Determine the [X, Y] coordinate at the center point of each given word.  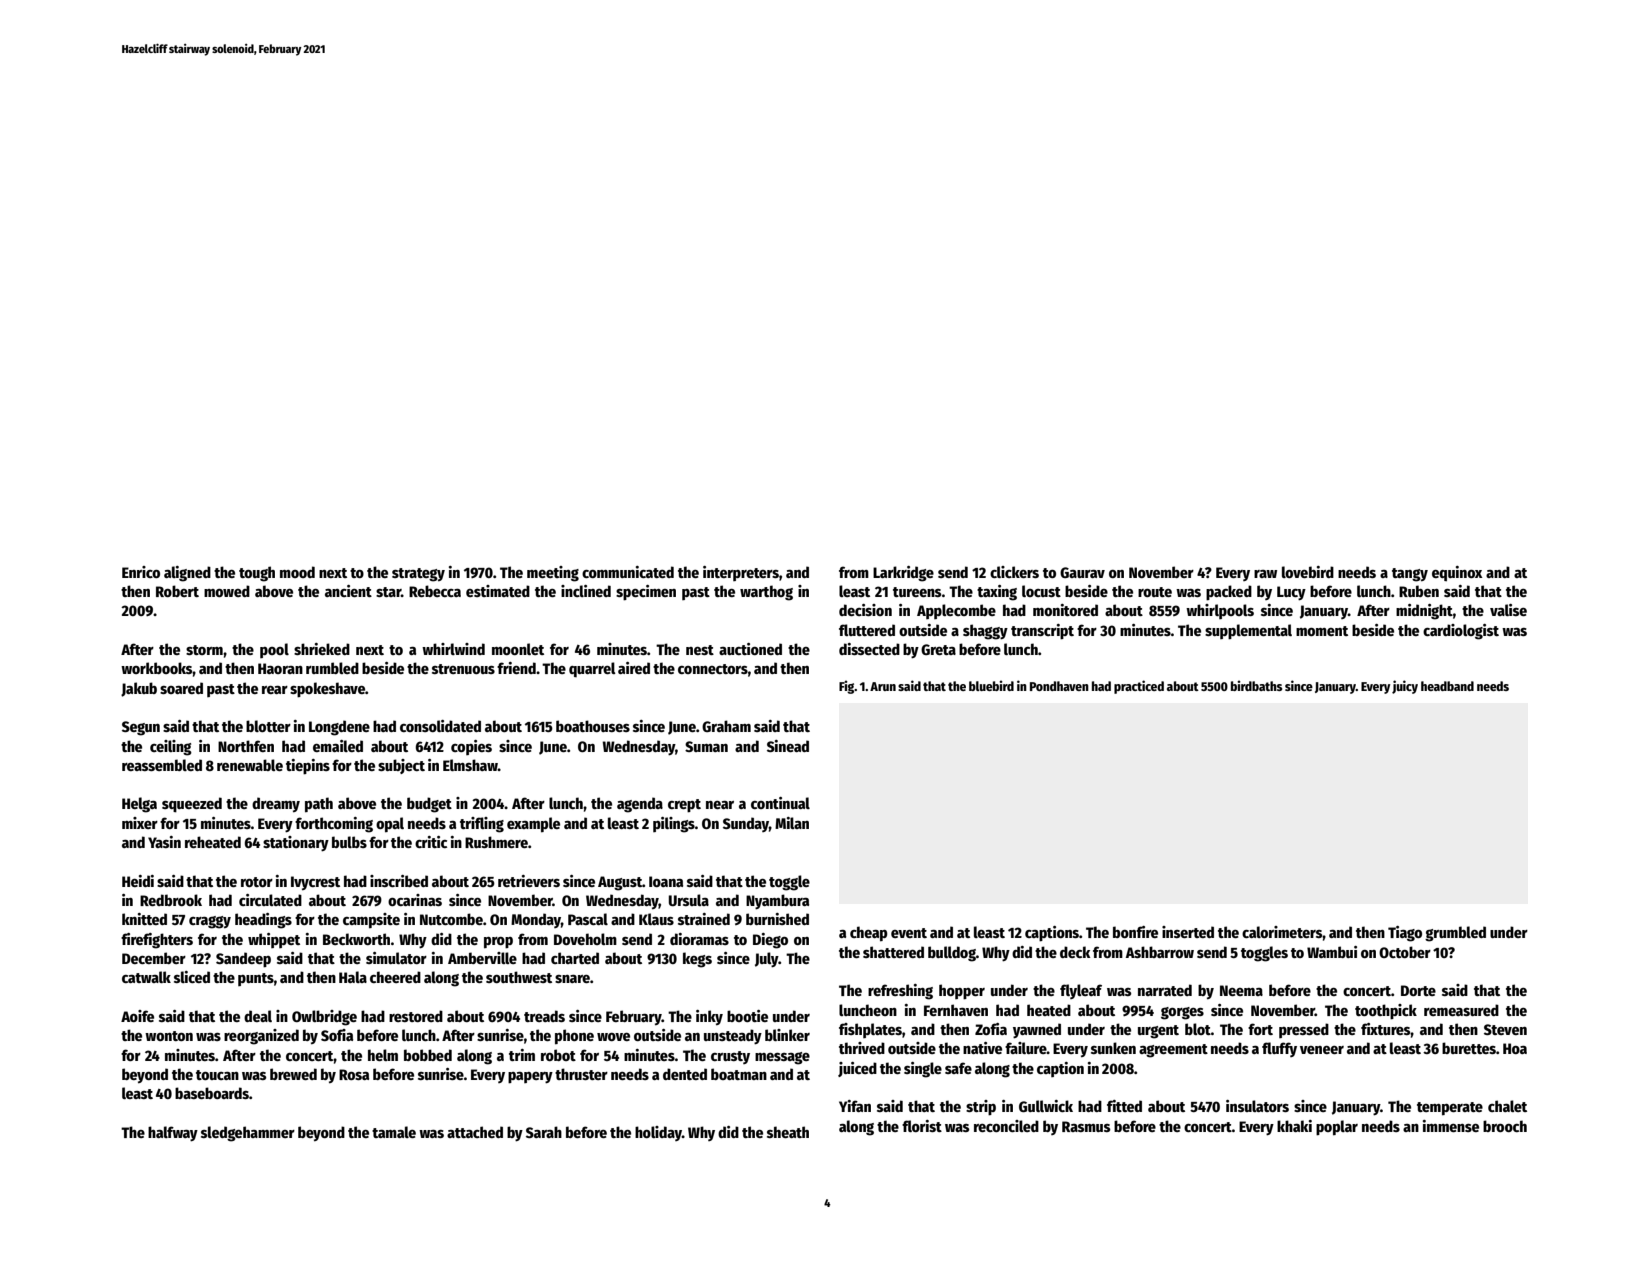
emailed [338, 746]
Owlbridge [324, 1018]
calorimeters [1282, 932]
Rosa [354, 1074]
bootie [747, 1016]
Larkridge [903, 574]
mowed [227, 591]
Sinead [788, 746]
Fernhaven [956, 1010]
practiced [1139, 687]
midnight [1424, 612]
